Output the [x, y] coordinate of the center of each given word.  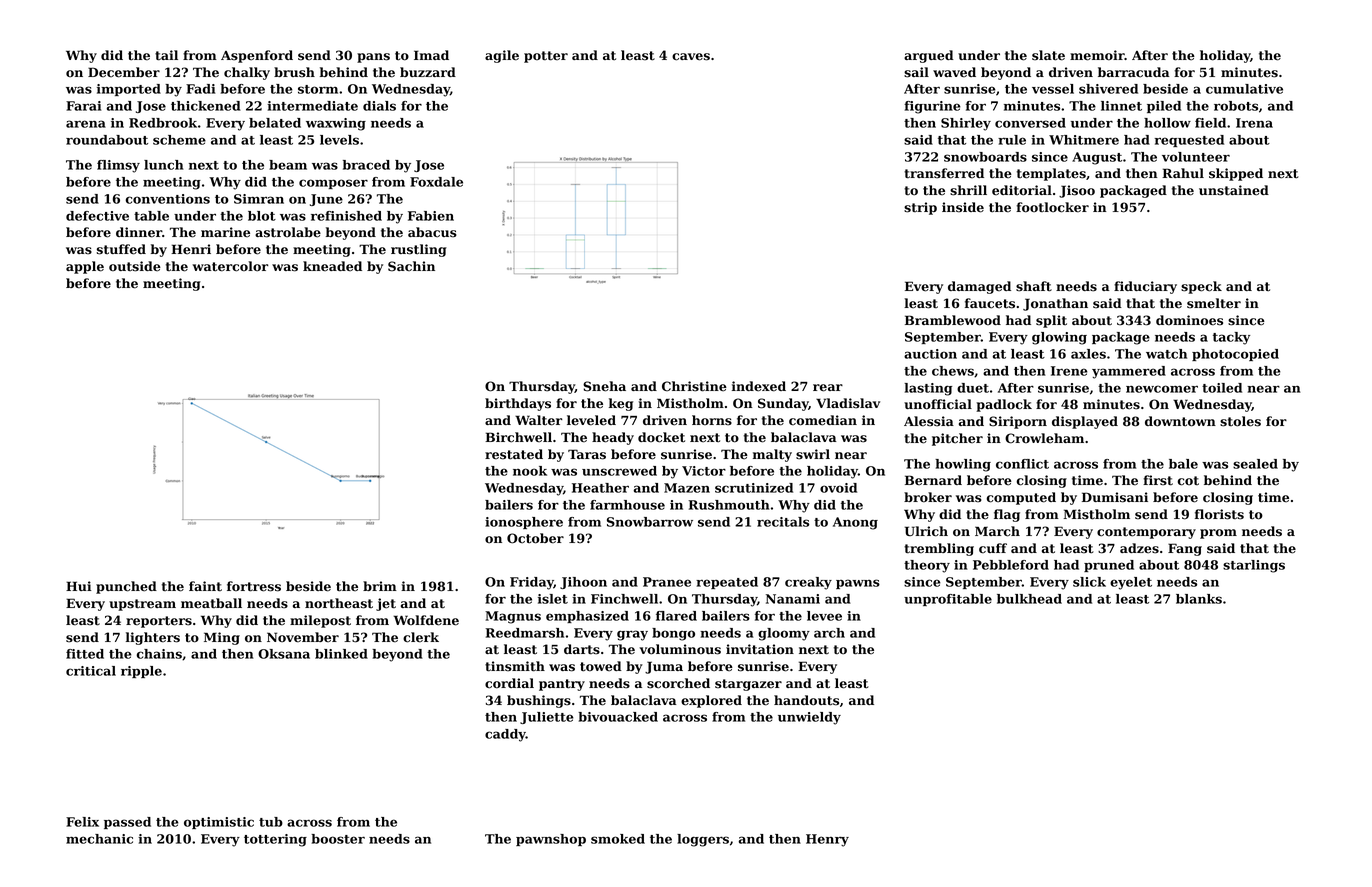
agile [502, 56]
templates [1051, 174]
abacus [432, 232]
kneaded [332, 266]
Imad [431, 55]
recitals [783, 522]
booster [338, 839]
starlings [1254, 566]
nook [530, 471]
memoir [1097, 55]
